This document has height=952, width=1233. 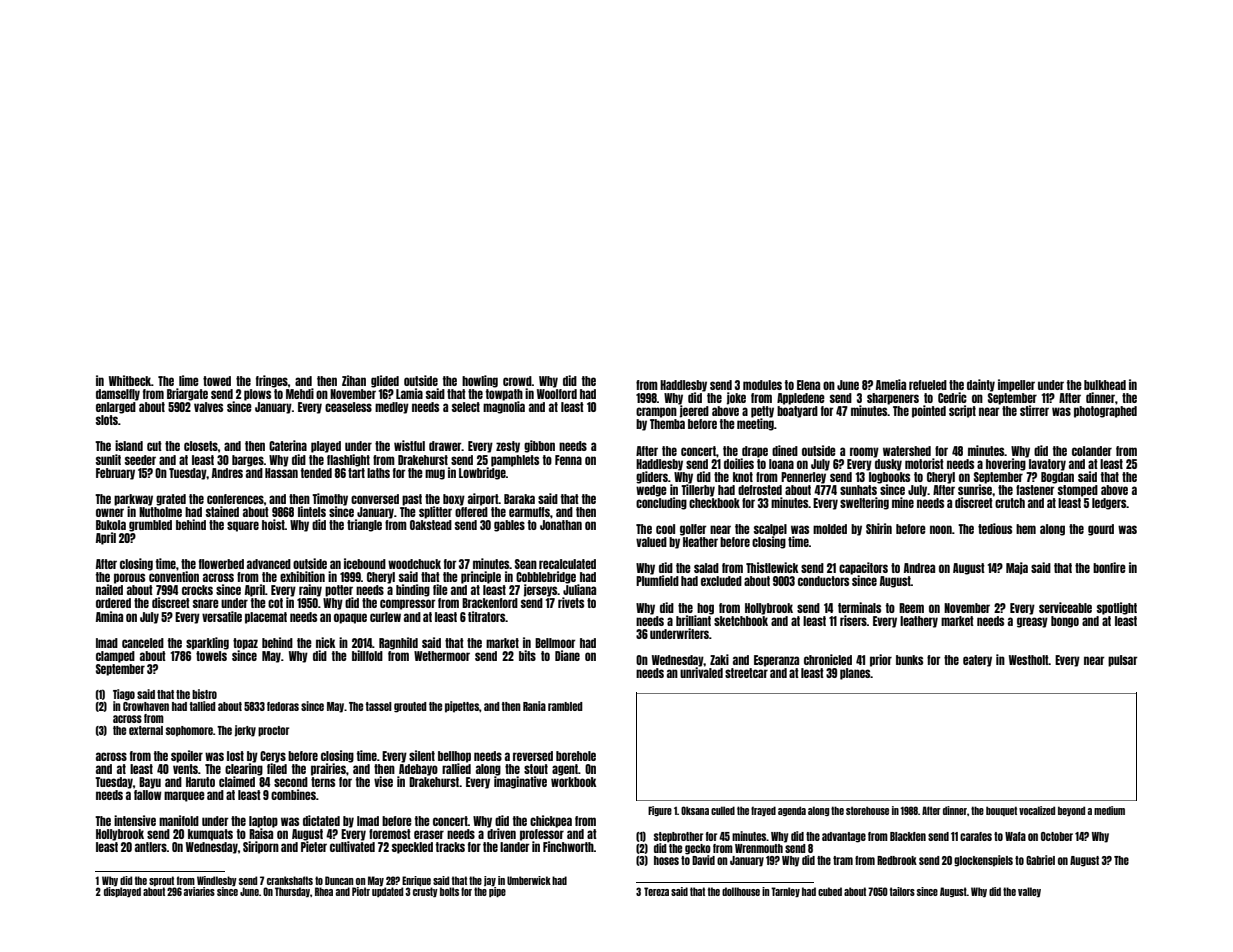 What do you see at coordinates (292, 892) in the document?
I see `Thursday` at bounding box center [292, 892].
